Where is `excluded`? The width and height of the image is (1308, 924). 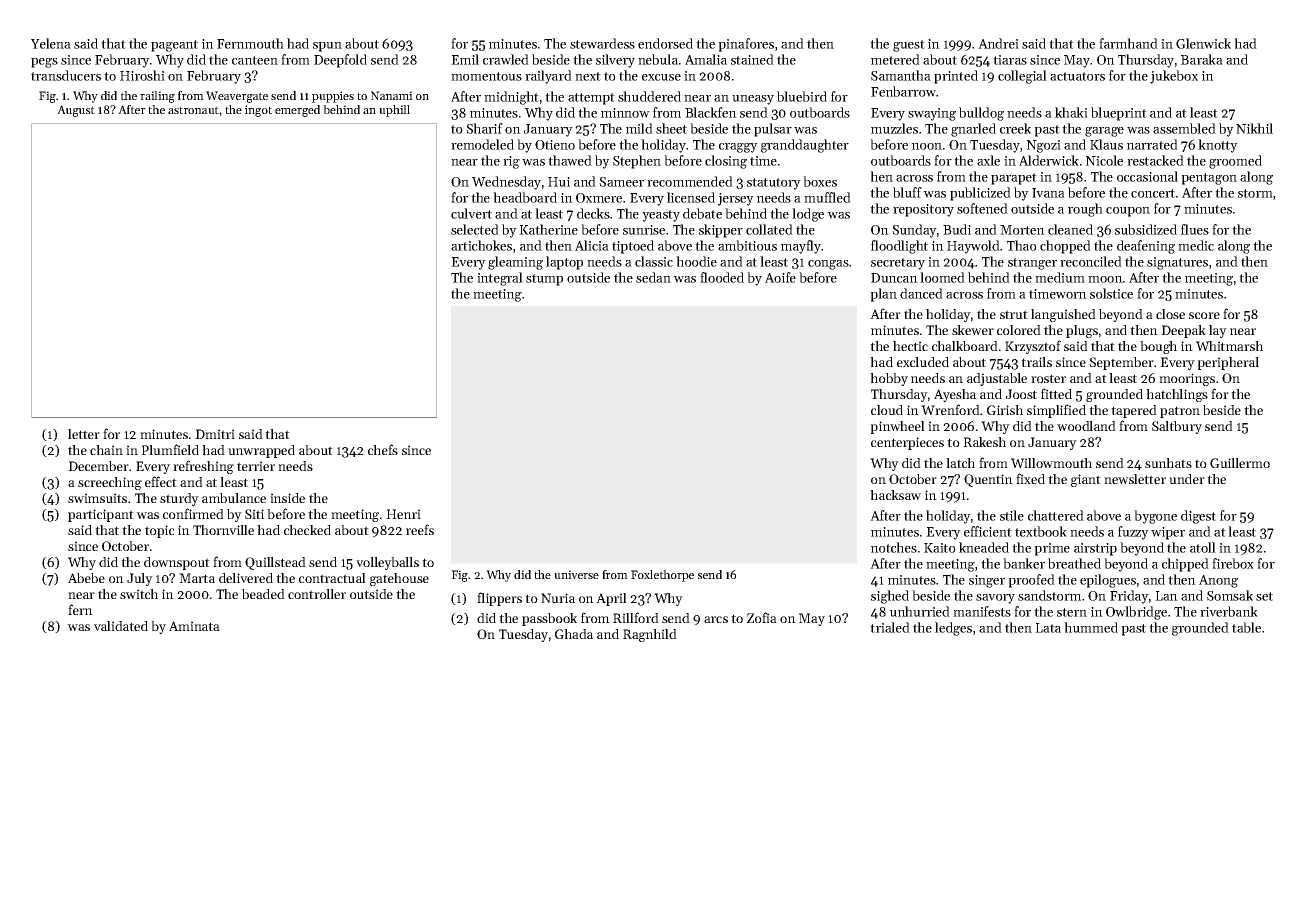
excluded is located at coordinates (923, 362).
